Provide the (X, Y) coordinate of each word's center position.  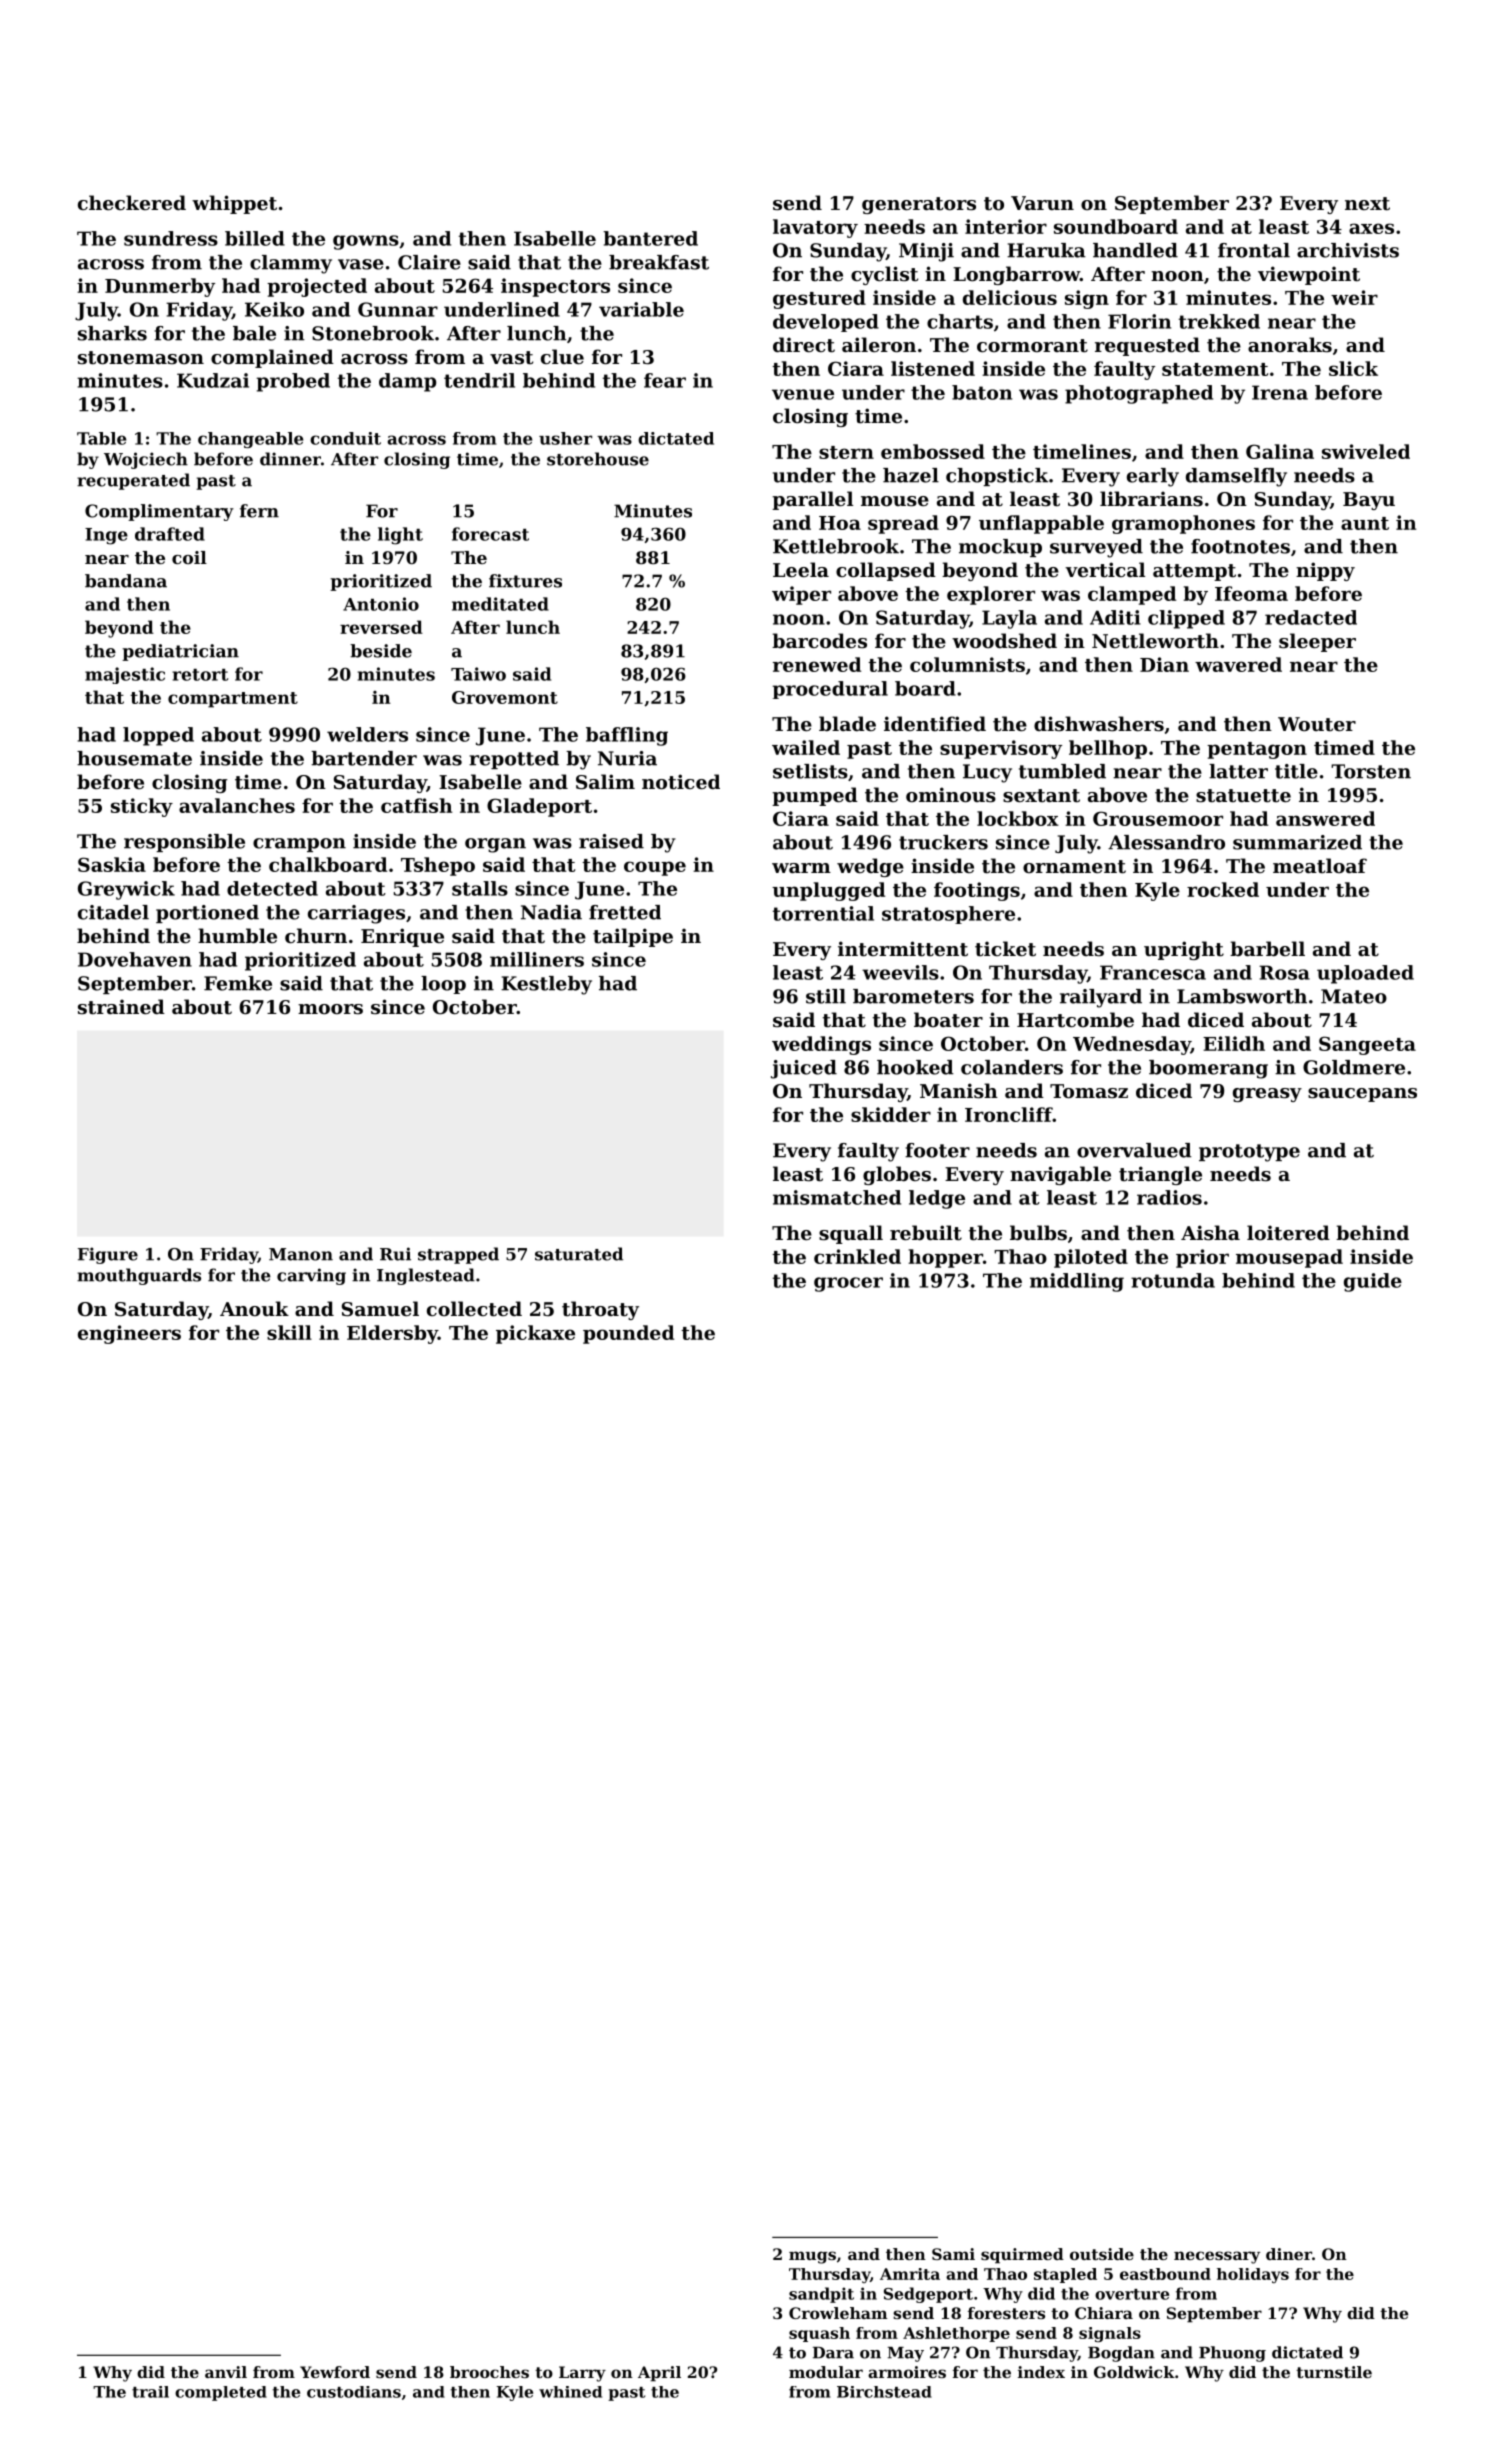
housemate (134, 758)
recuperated (133, 481)
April (659, 2374)
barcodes (819, 641)
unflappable (1041, 524)
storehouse (598, 459)
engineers (129, 1334)
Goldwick (1134, 2372)
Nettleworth (1155, 641)
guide (1373, 1282)
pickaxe (535, 1334)
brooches (489, 2372)
